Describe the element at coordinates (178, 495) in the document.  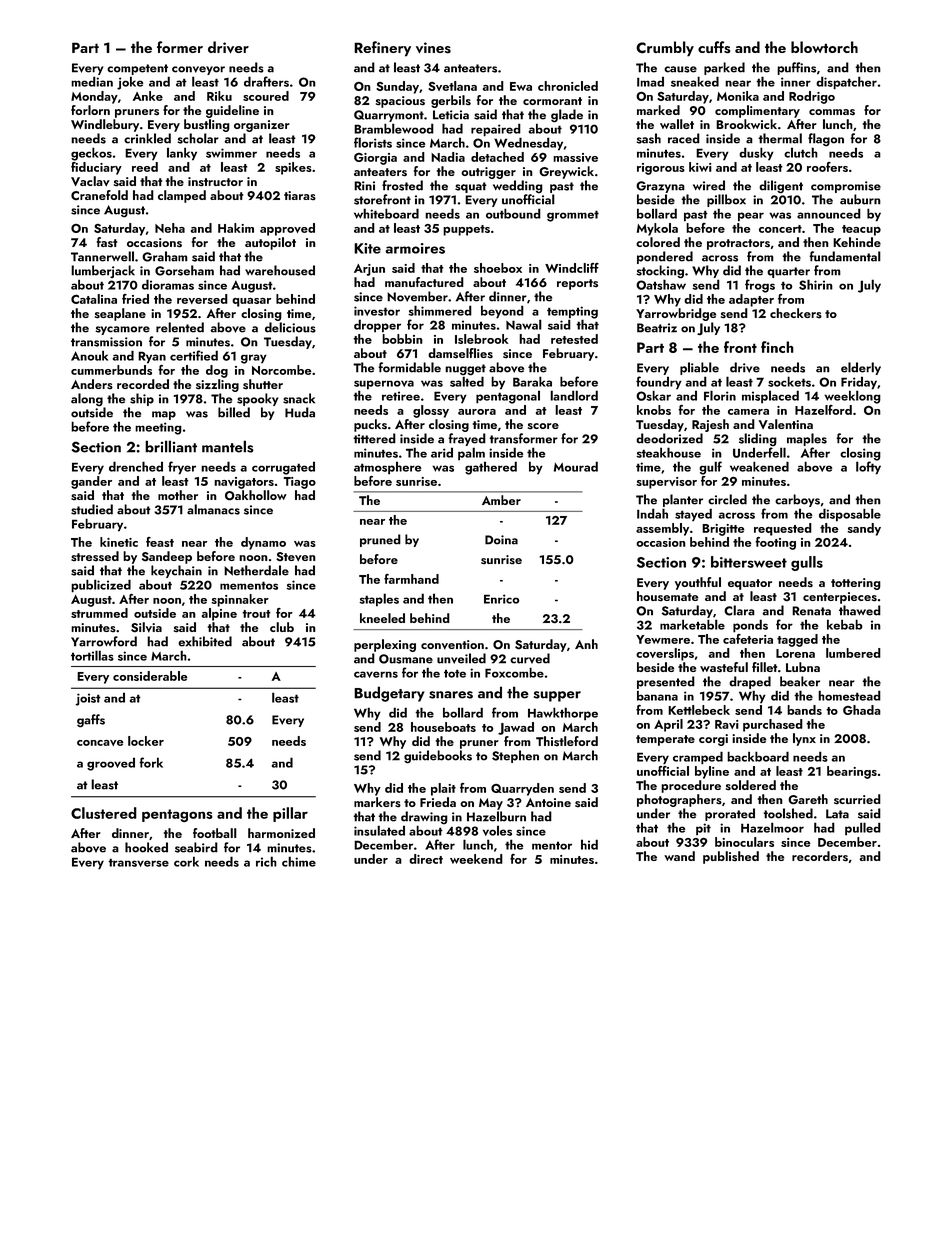
I see `mother` at that location.
